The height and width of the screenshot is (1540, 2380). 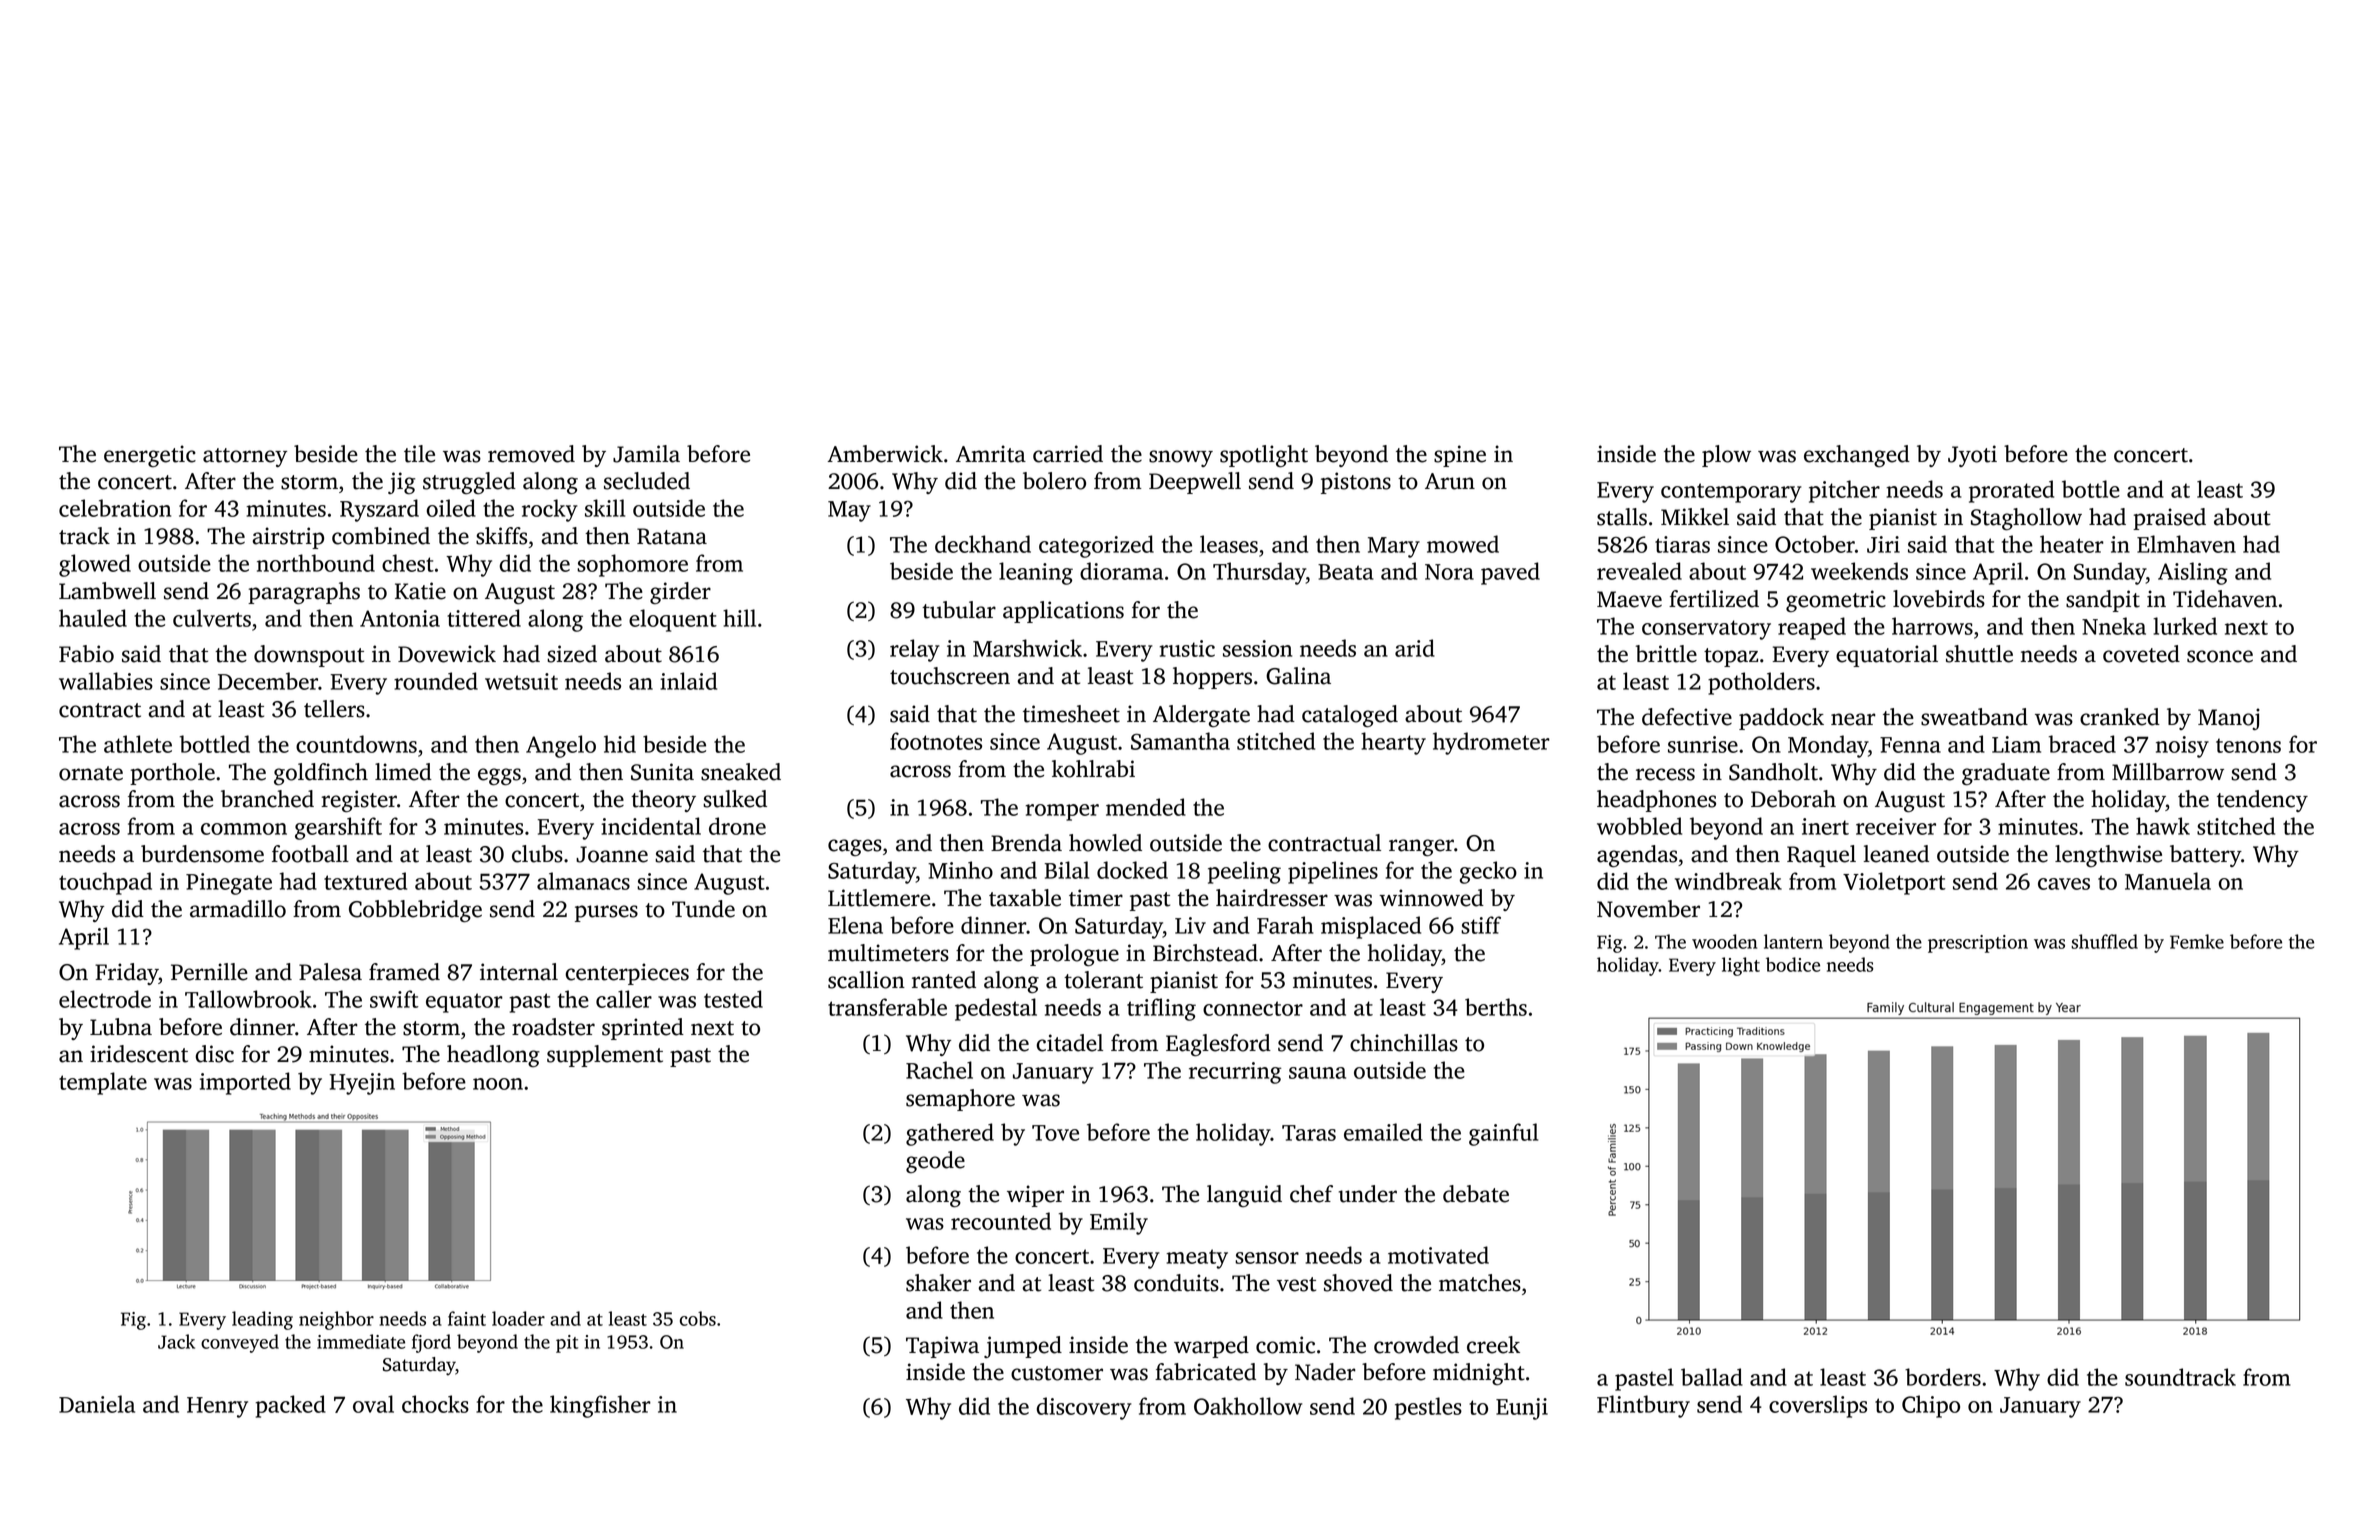 I want to click on combined, so click(x=381, y=536).
